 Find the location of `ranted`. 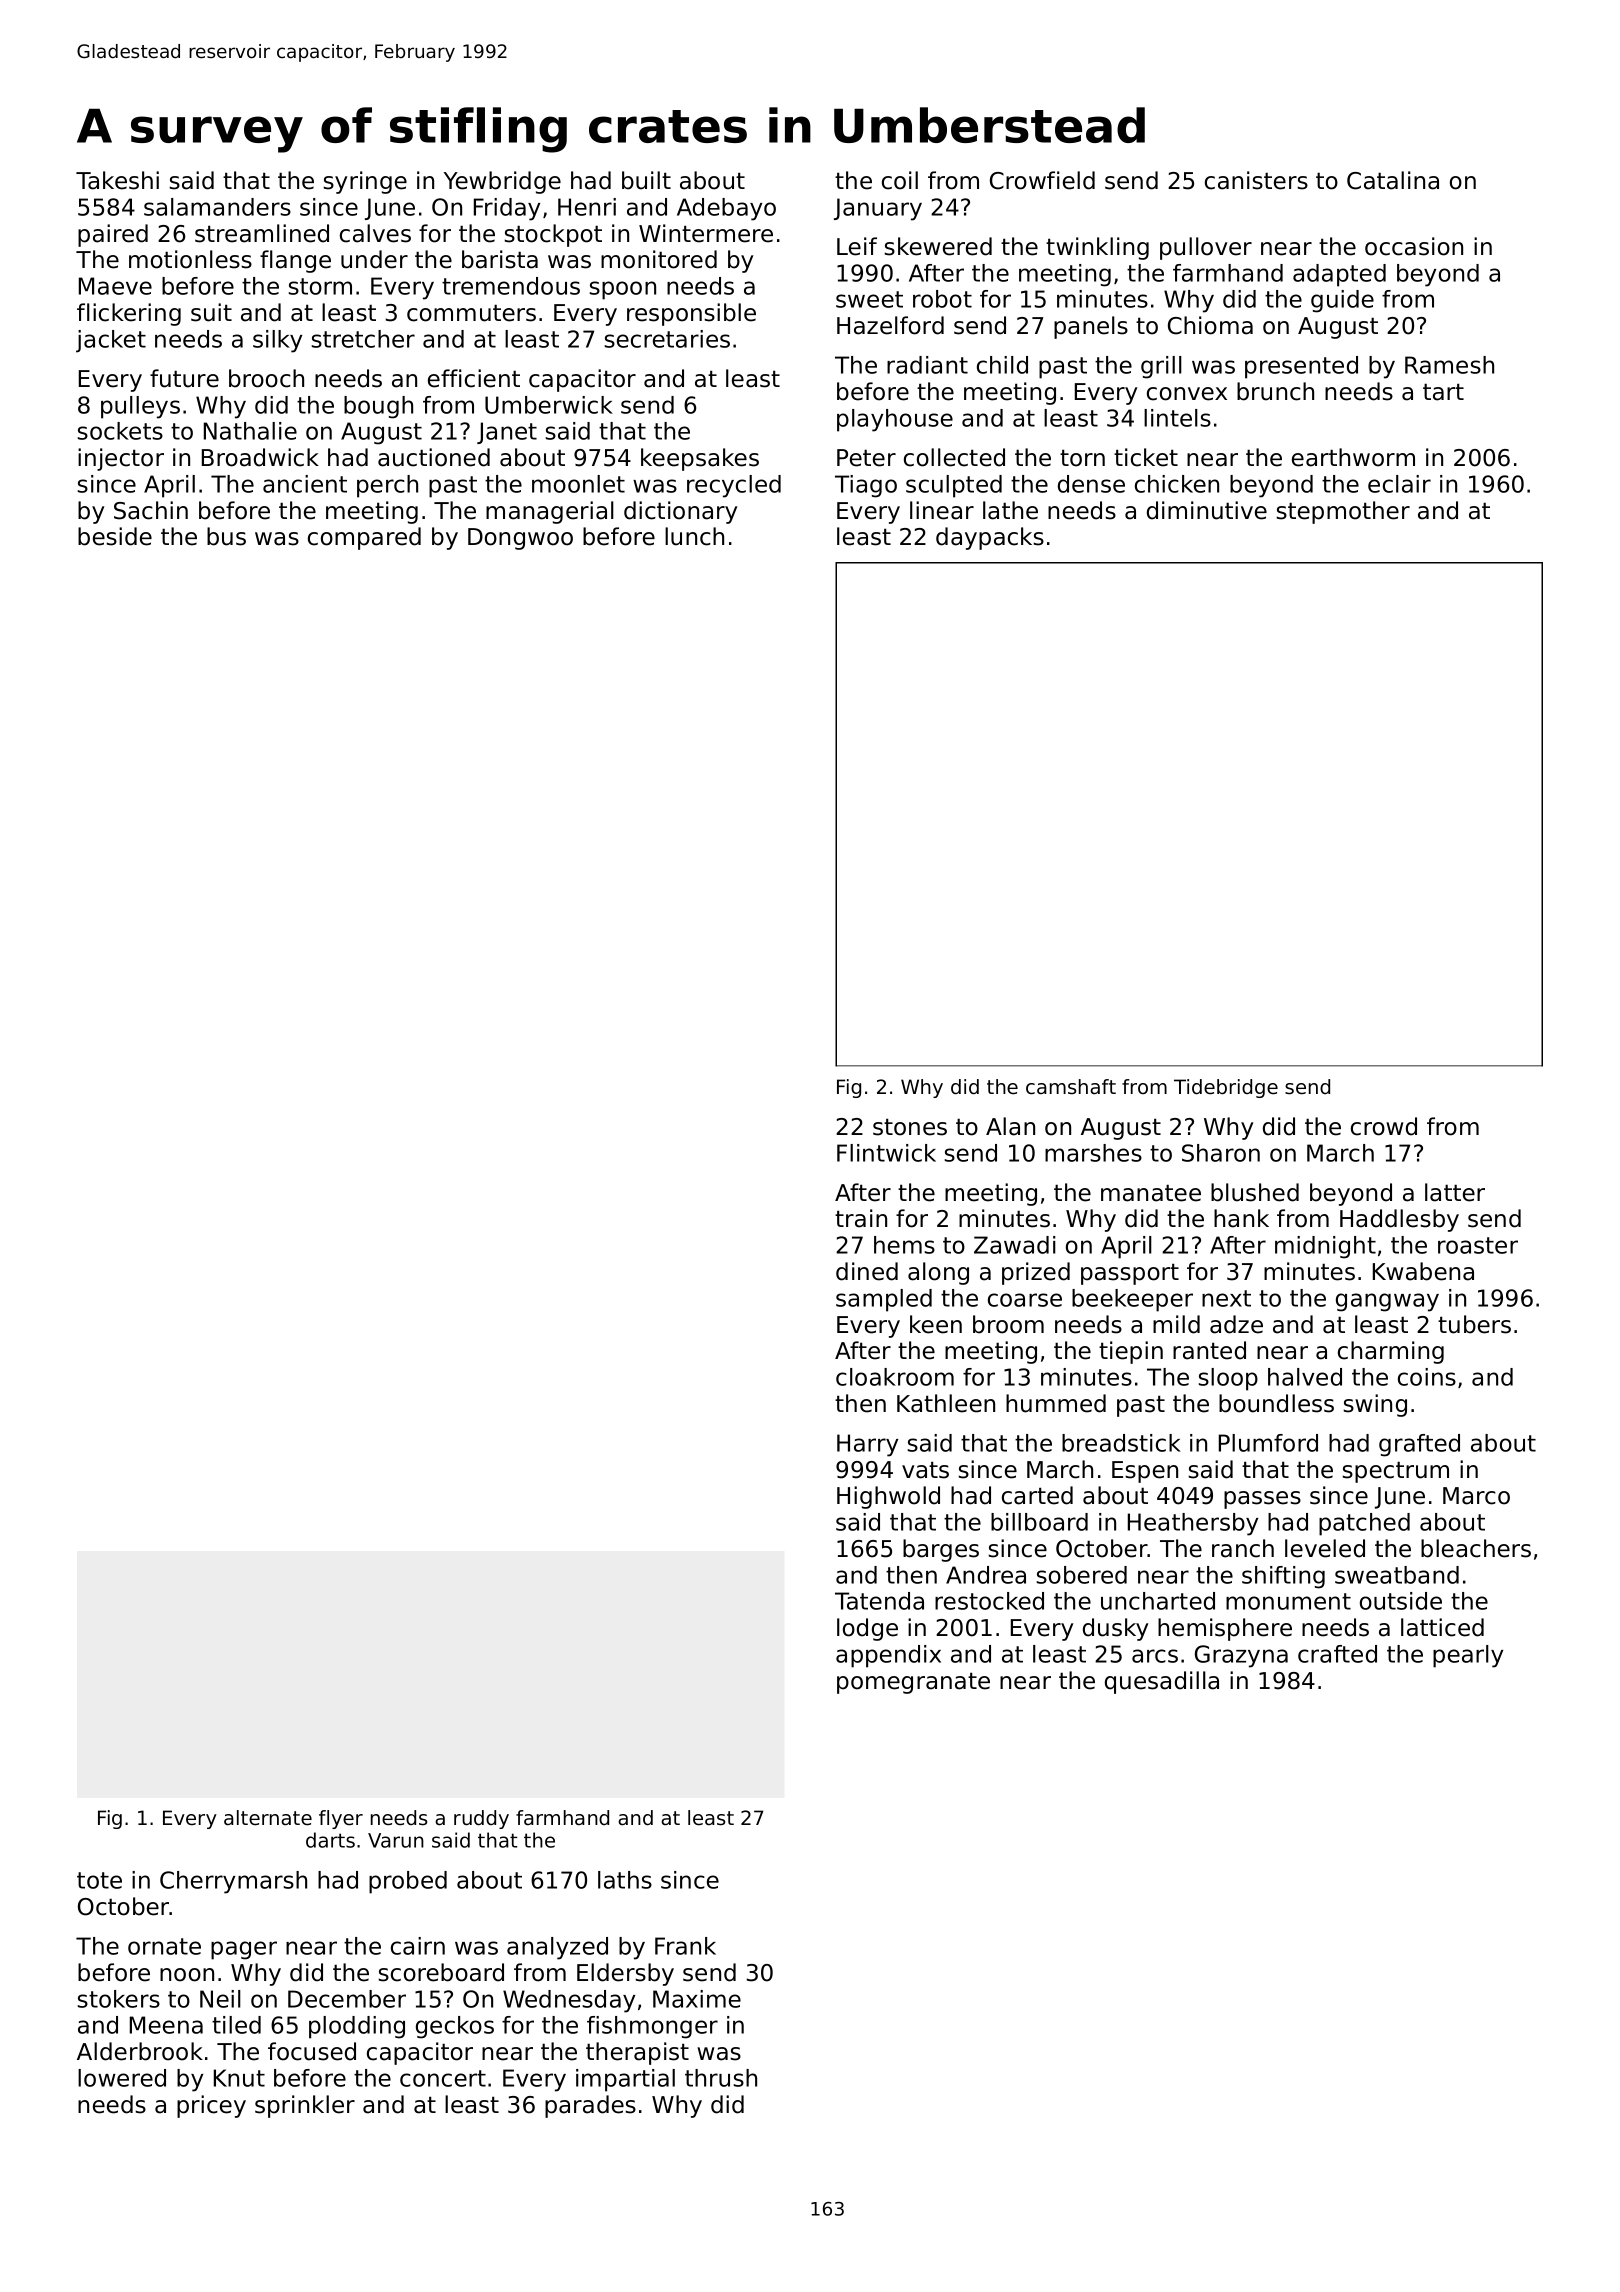

ranted is located at coordinates (1209, 1350).
